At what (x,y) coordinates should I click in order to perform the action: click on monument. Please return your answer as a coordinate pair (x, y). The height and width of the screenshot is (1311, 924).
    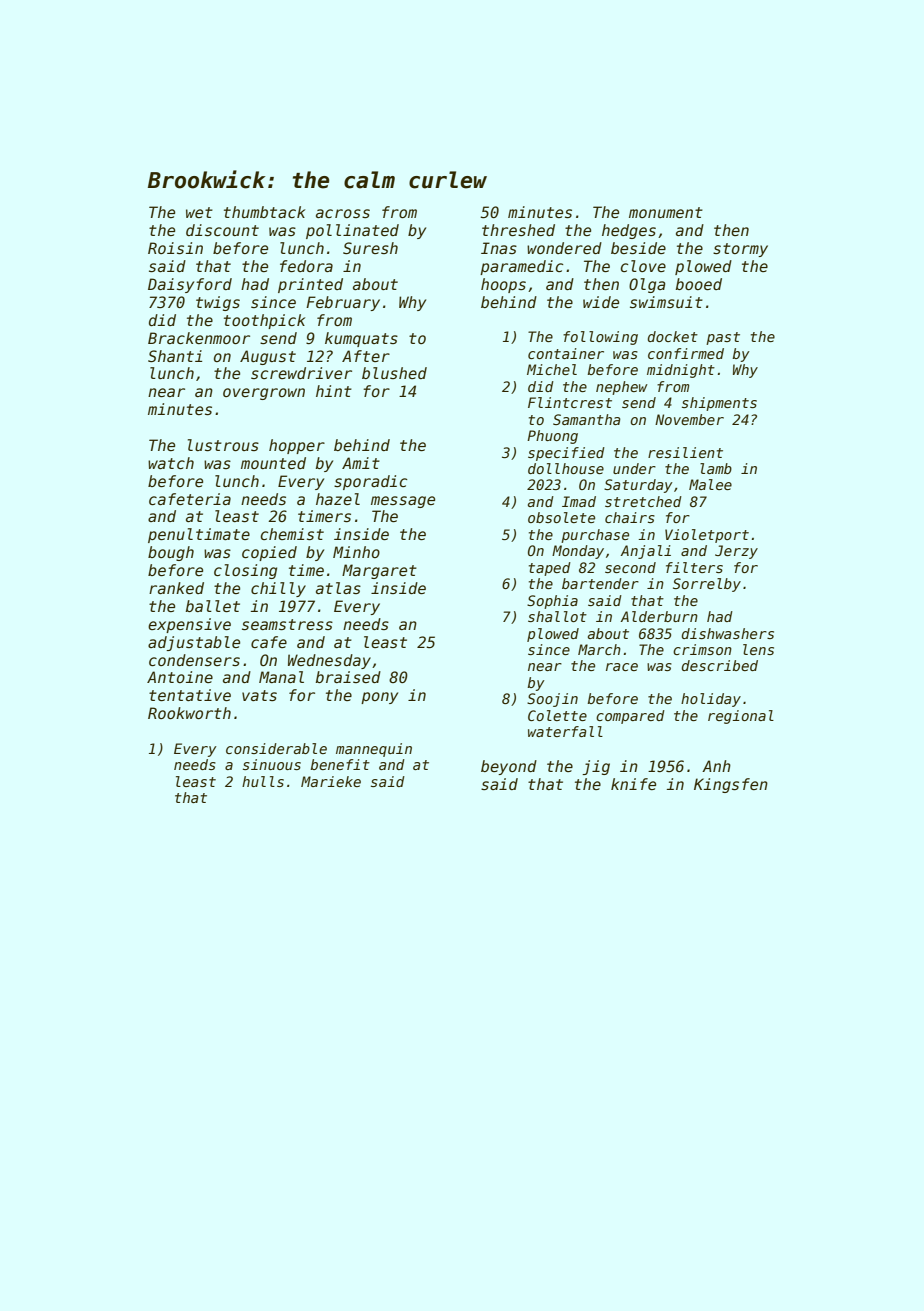
    Looking at the image, I should click on (666, 212).
